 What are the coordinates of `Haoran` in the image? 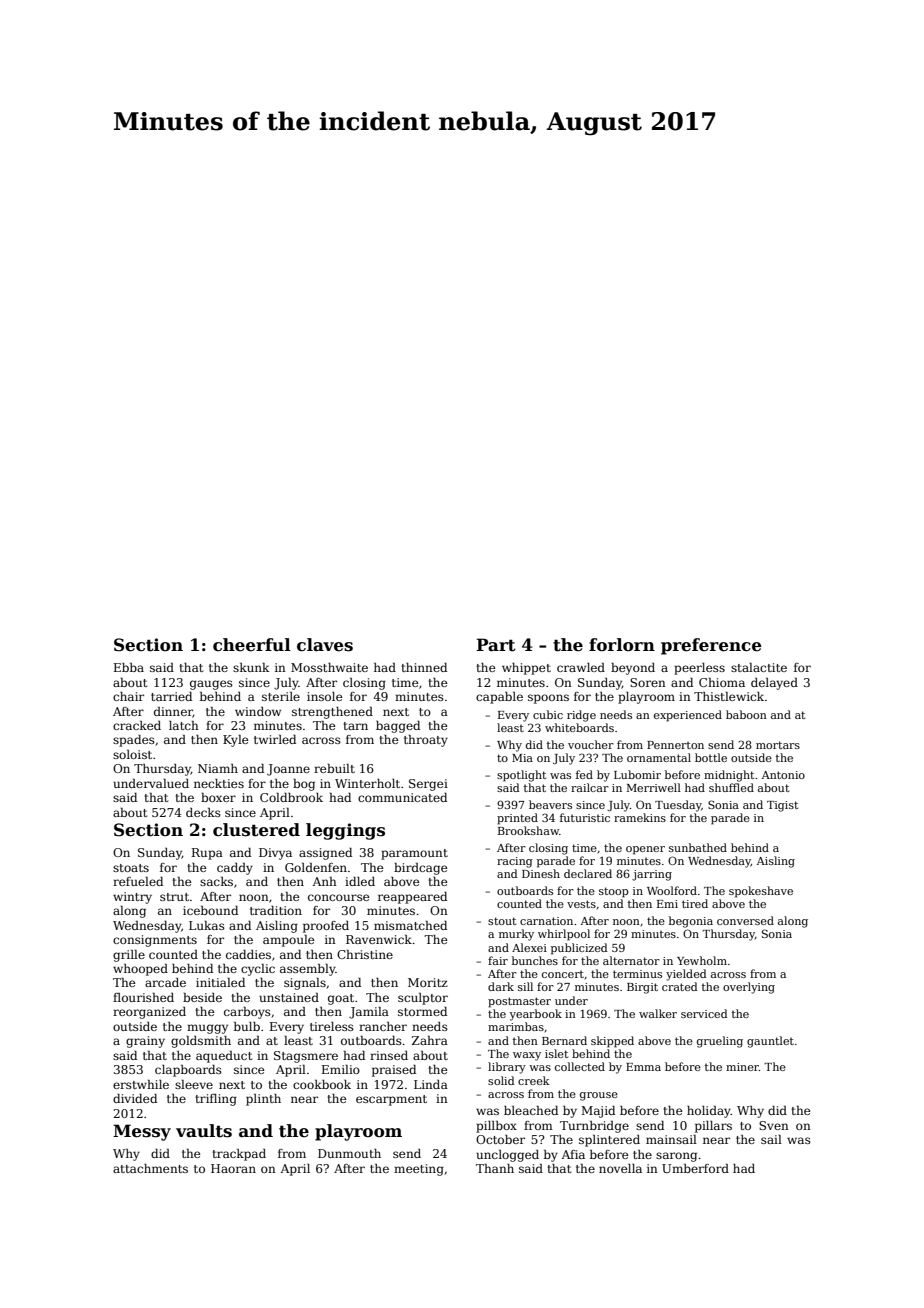 It's located at (233, 1168).
